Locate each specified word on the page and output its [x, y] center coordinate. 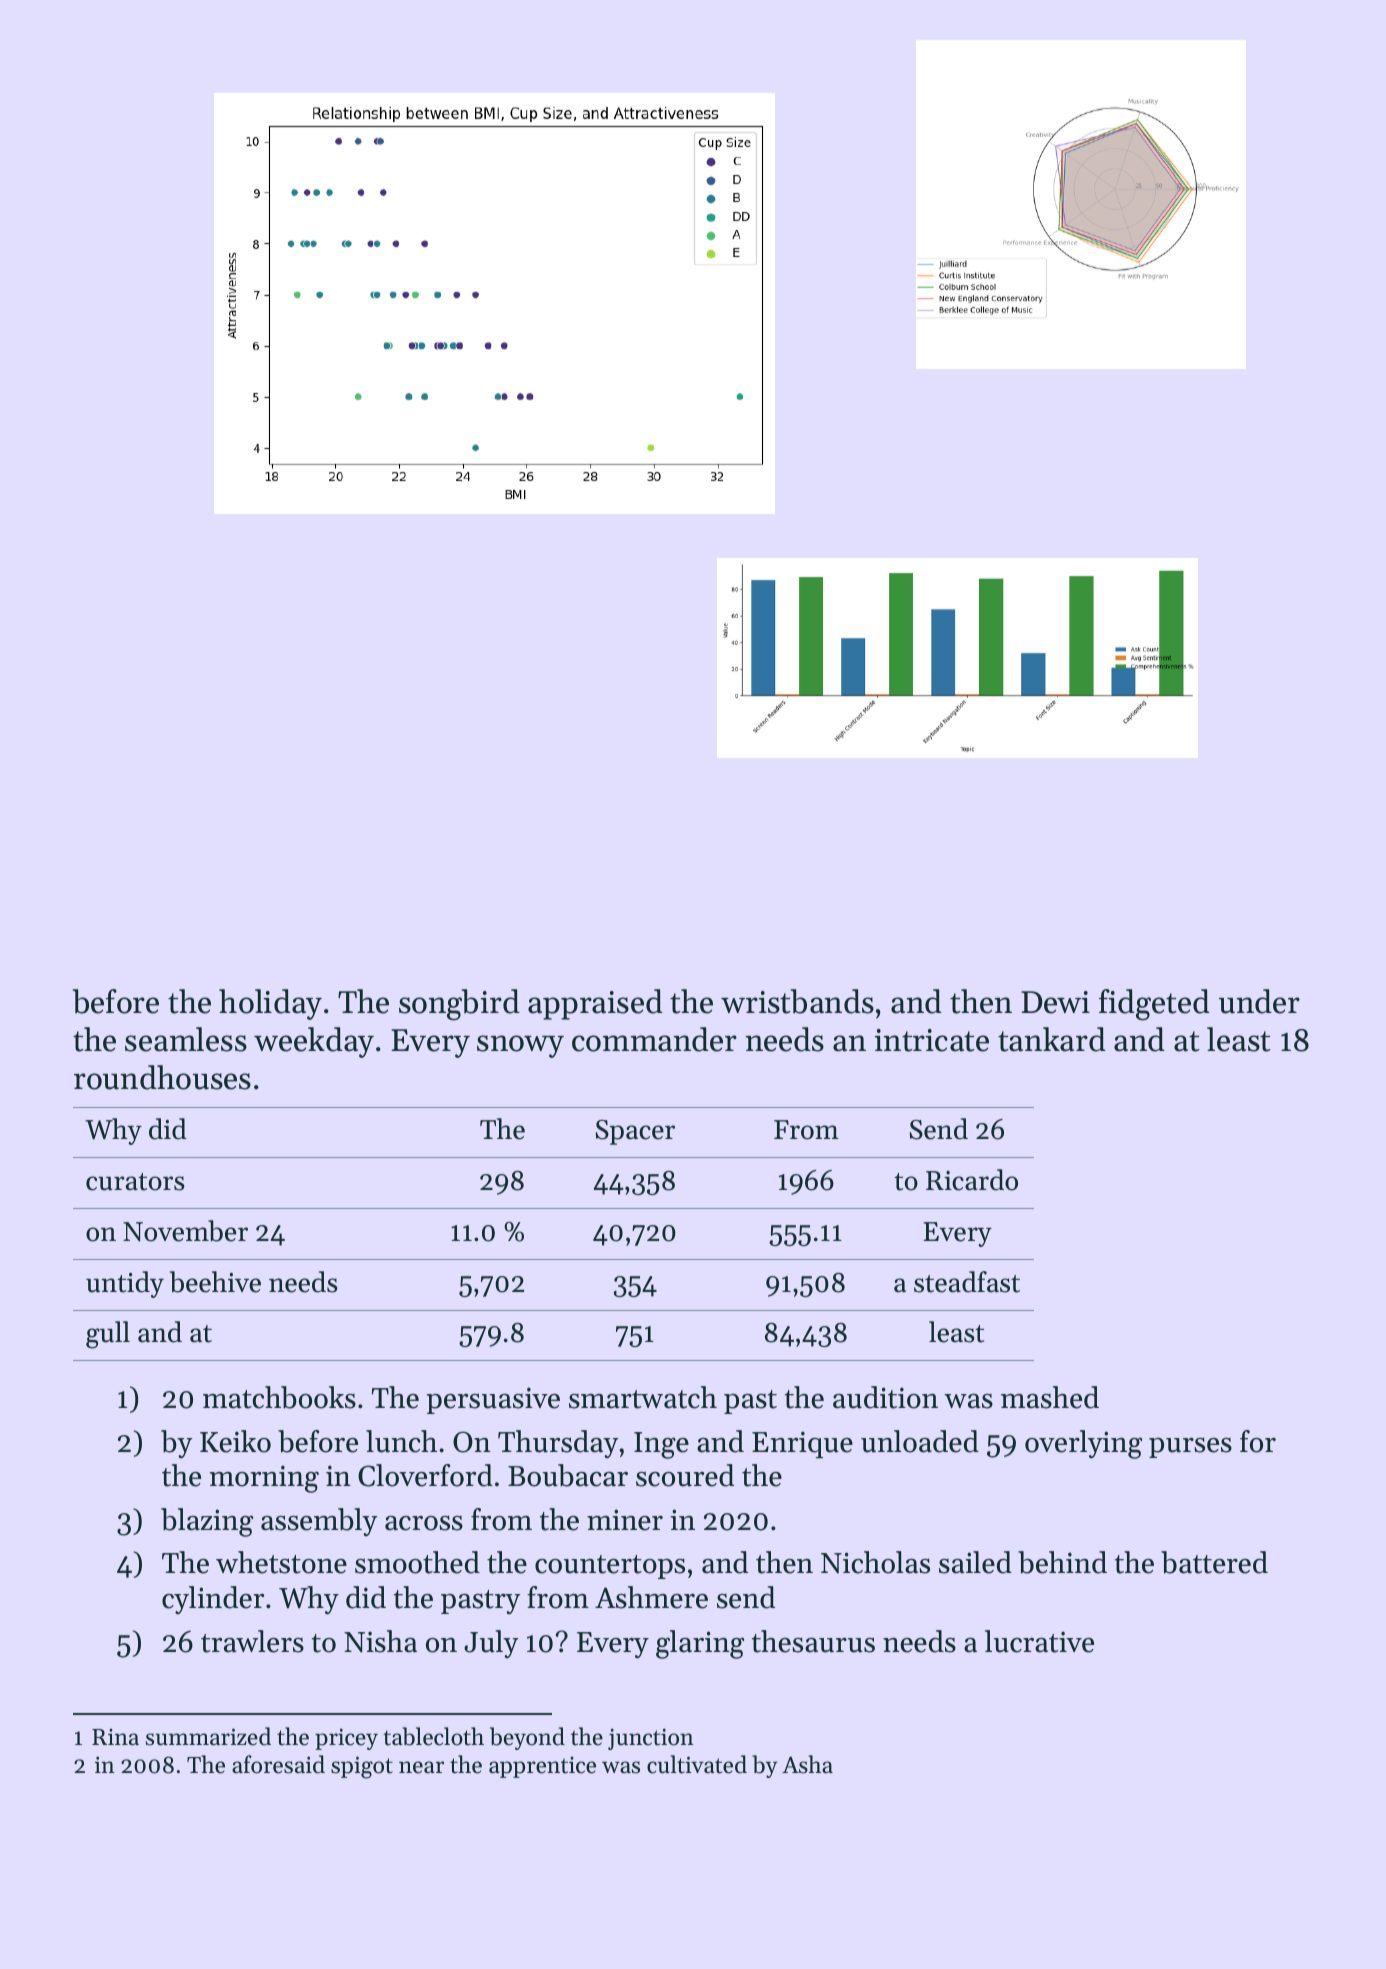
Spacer [635, 1132]
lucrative [1039, 1641]
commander [654, 1039]
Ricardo [972, 1180]
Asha [807, 1764]
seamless [186, 1039]
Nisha [380, 1641]
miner [625, 1520]
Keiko [235, 1441]
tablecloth [433, 1736]
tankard [1052, 1039]
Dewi [1055, 1002]
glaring [700, 1644]
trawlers [252, 1641]
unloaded [920, 1441]
